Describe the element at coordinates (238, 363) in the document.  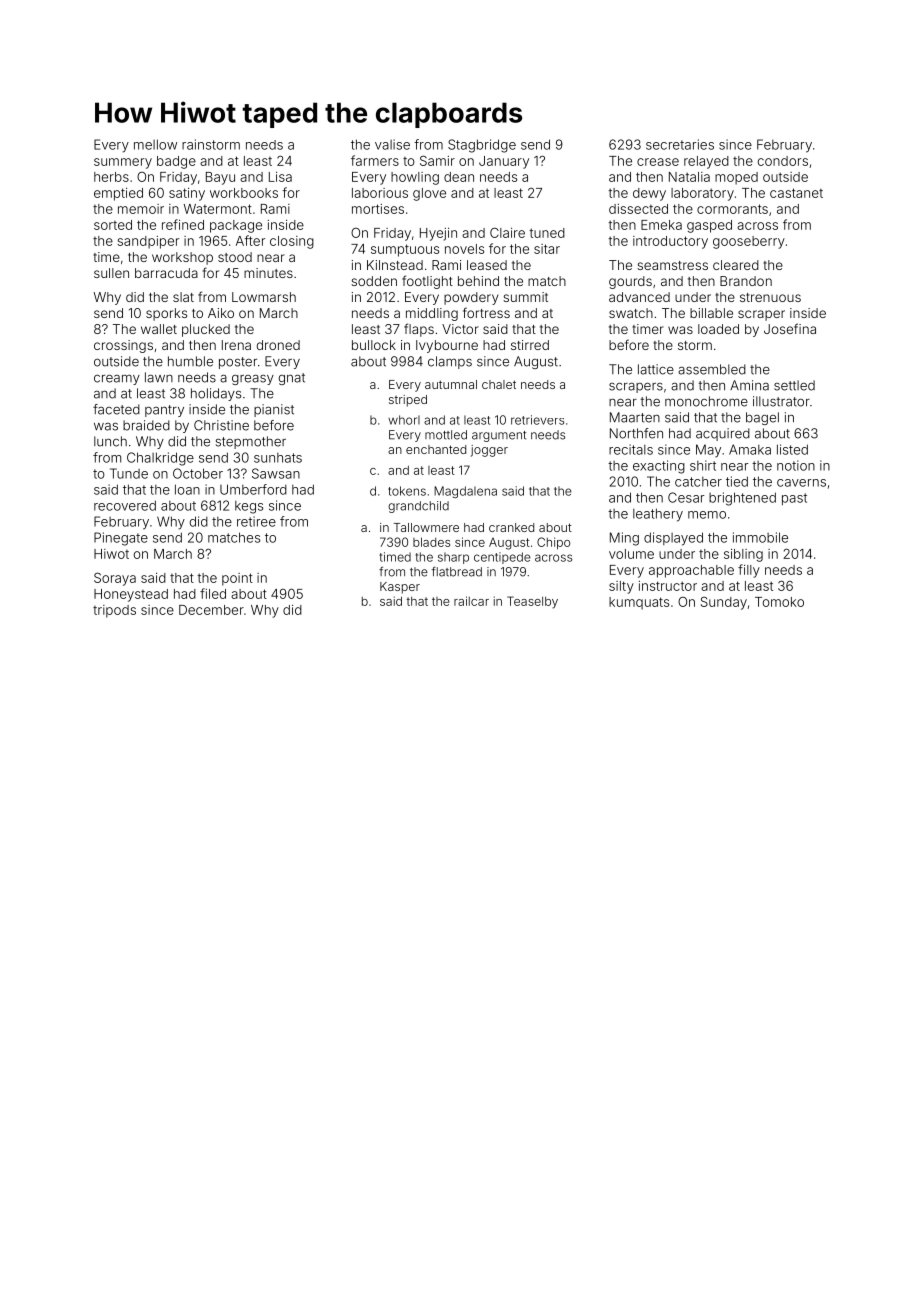
I see `poster` at that location.
